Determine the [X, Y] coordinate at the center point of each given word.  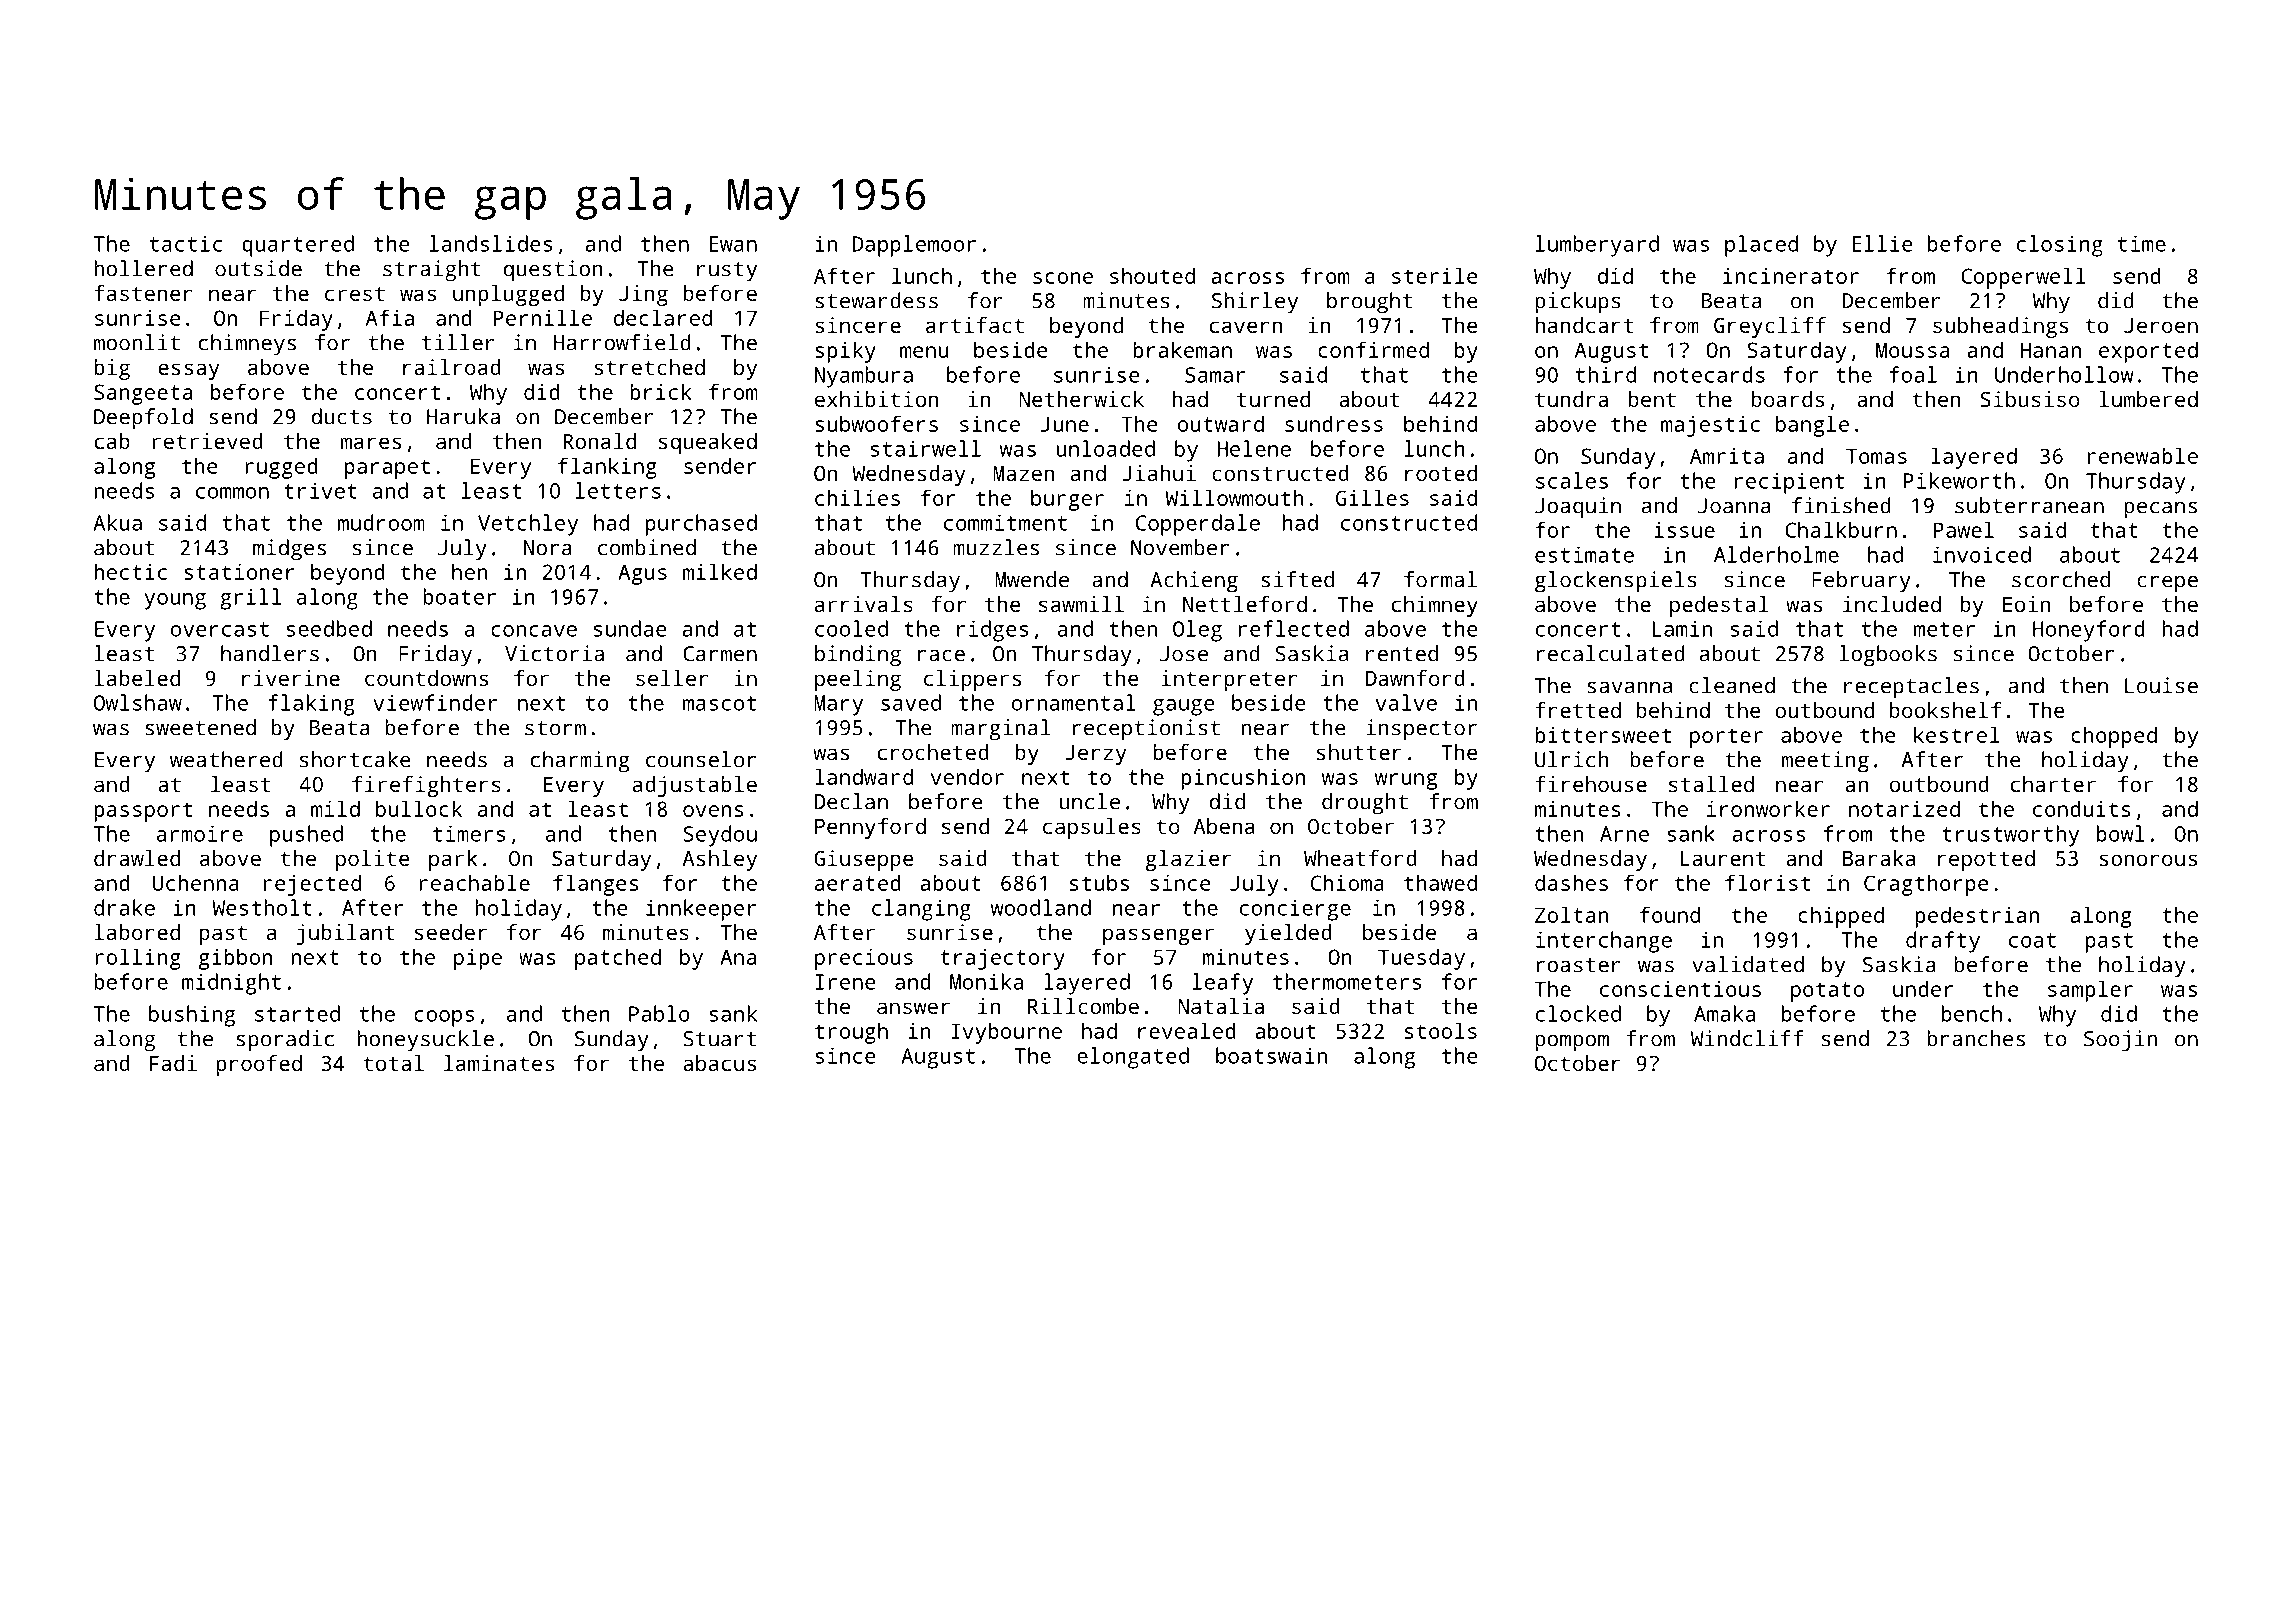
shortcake [355, 759]
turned [1273, 399]
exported [2148, 352]
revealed [1187, 1030]
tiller [458, 342]
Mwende [1032, 579]
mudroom [381, 522]
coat [2032, 940]
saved [911, 702]
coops [444, 1018]
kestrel [1956, 734]
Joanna [1734, 506]
